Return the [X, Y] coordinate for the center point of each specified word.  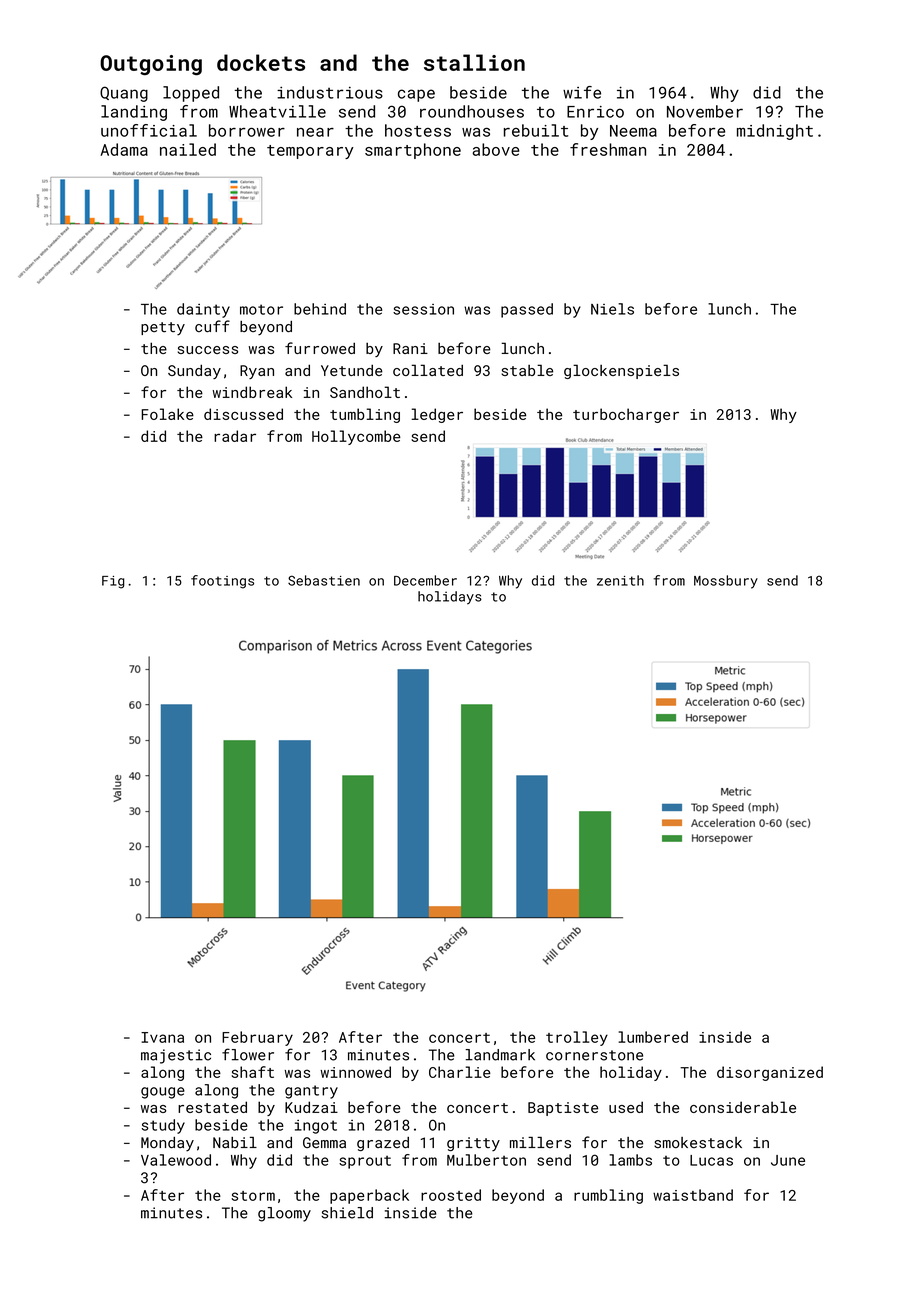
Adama [124, 149]
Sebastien [324, 580]
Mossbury [726, 582]
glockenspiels [621, 371]
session [423, 309]
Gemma [324, 1142]
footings [222, 582]
